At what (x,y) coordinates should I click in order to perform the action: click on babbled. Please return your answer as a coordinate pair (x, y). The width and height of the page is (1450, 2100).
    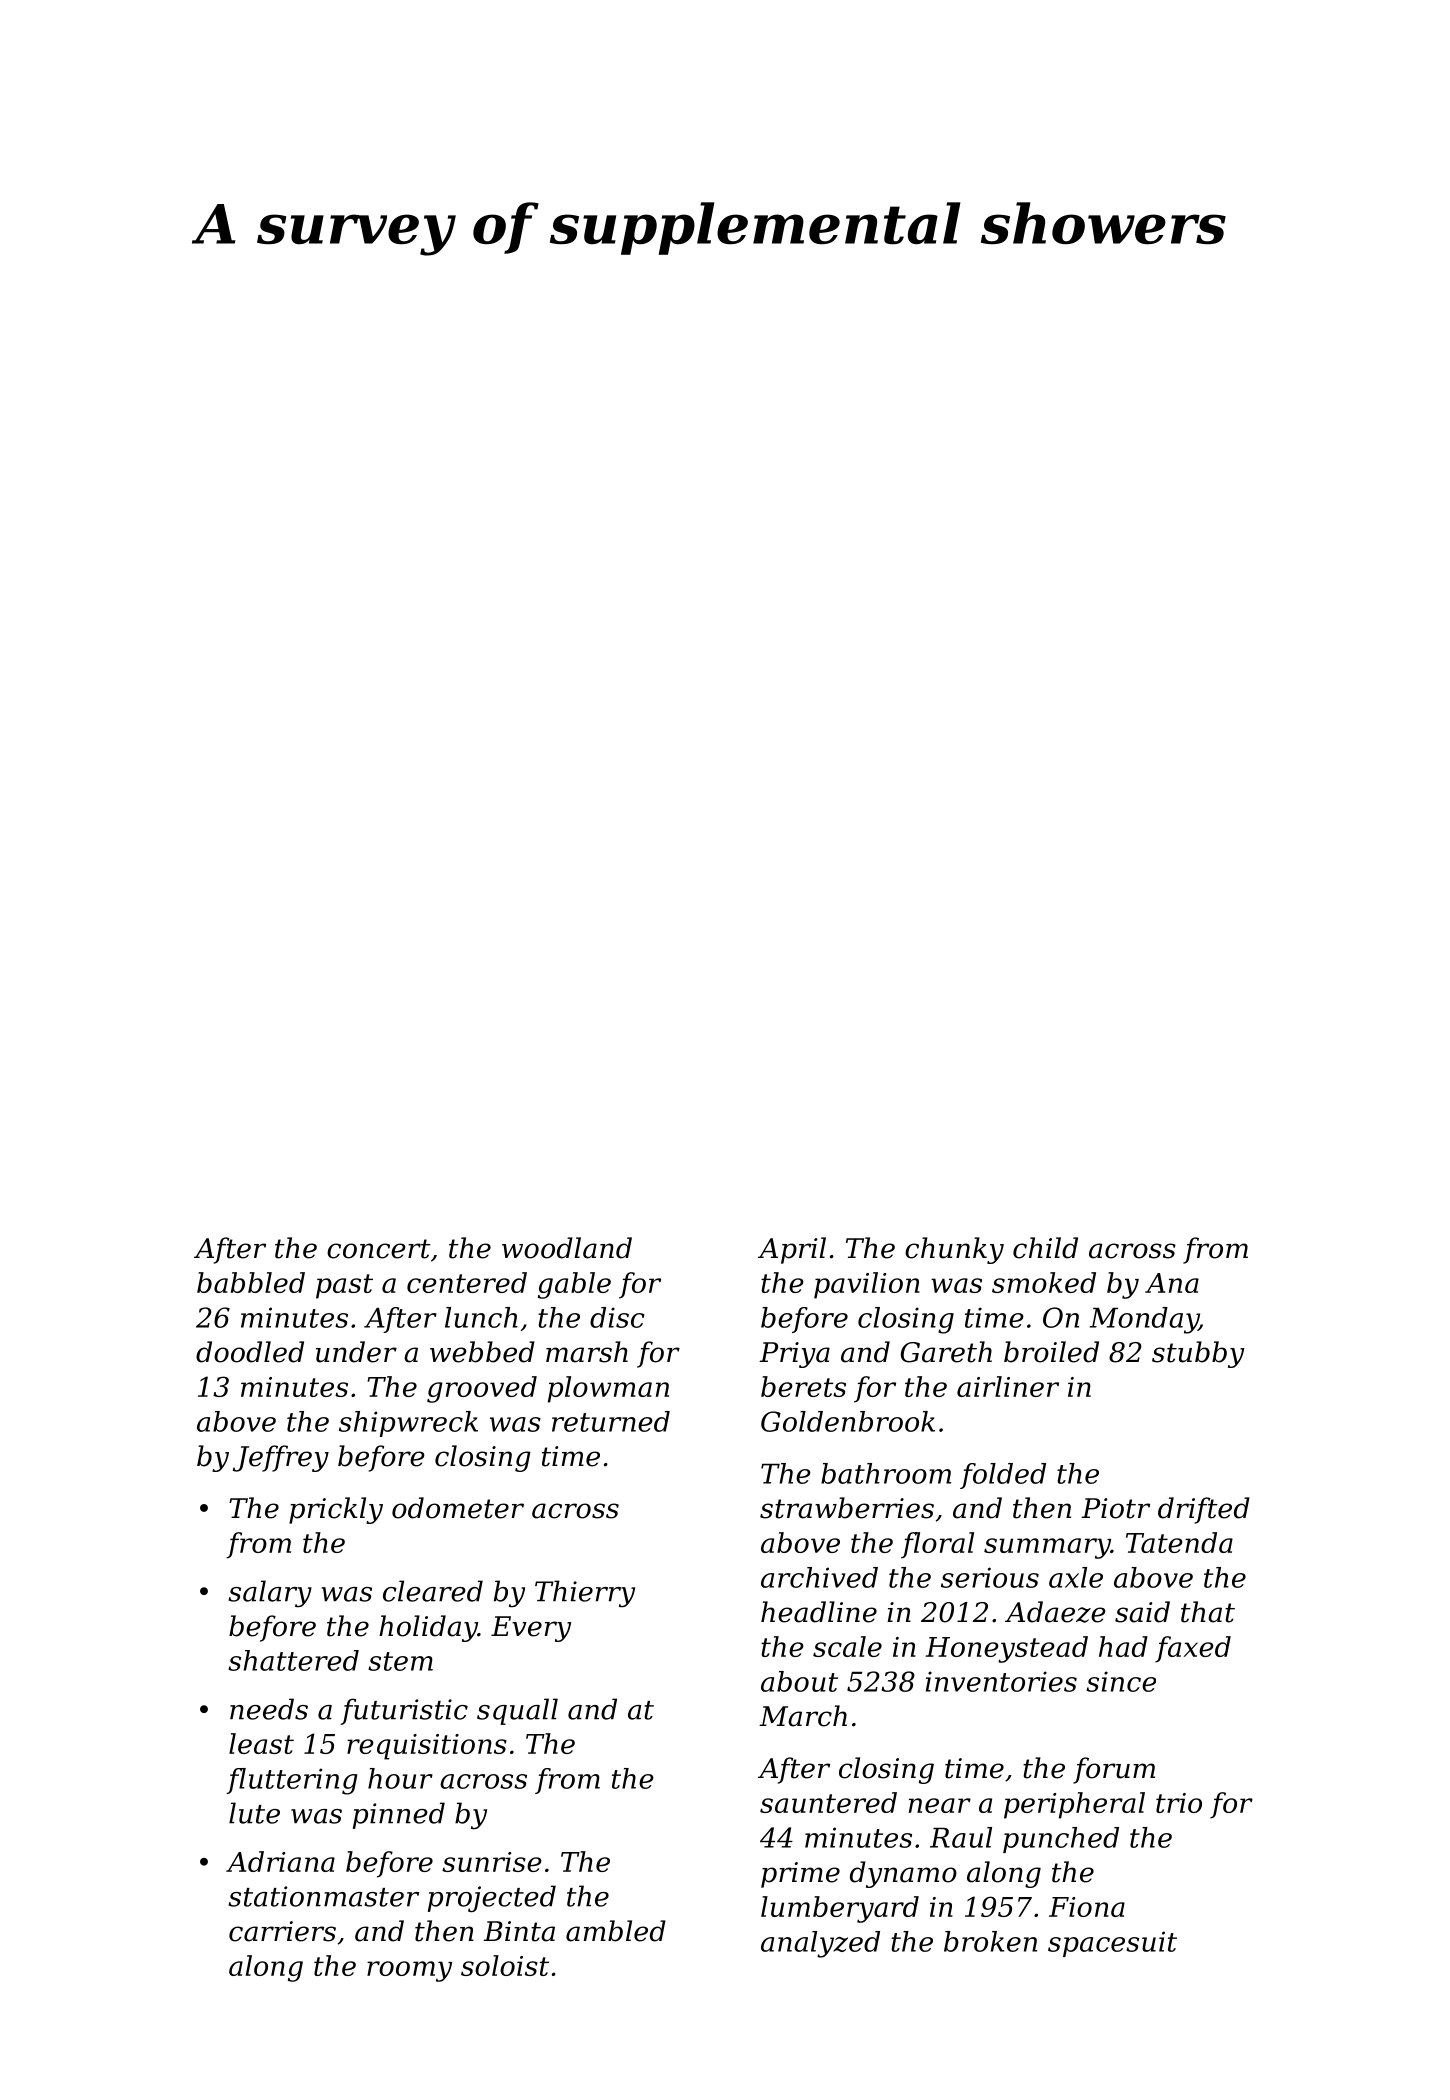
    Looking at the image, I should click on (251, 1282).
